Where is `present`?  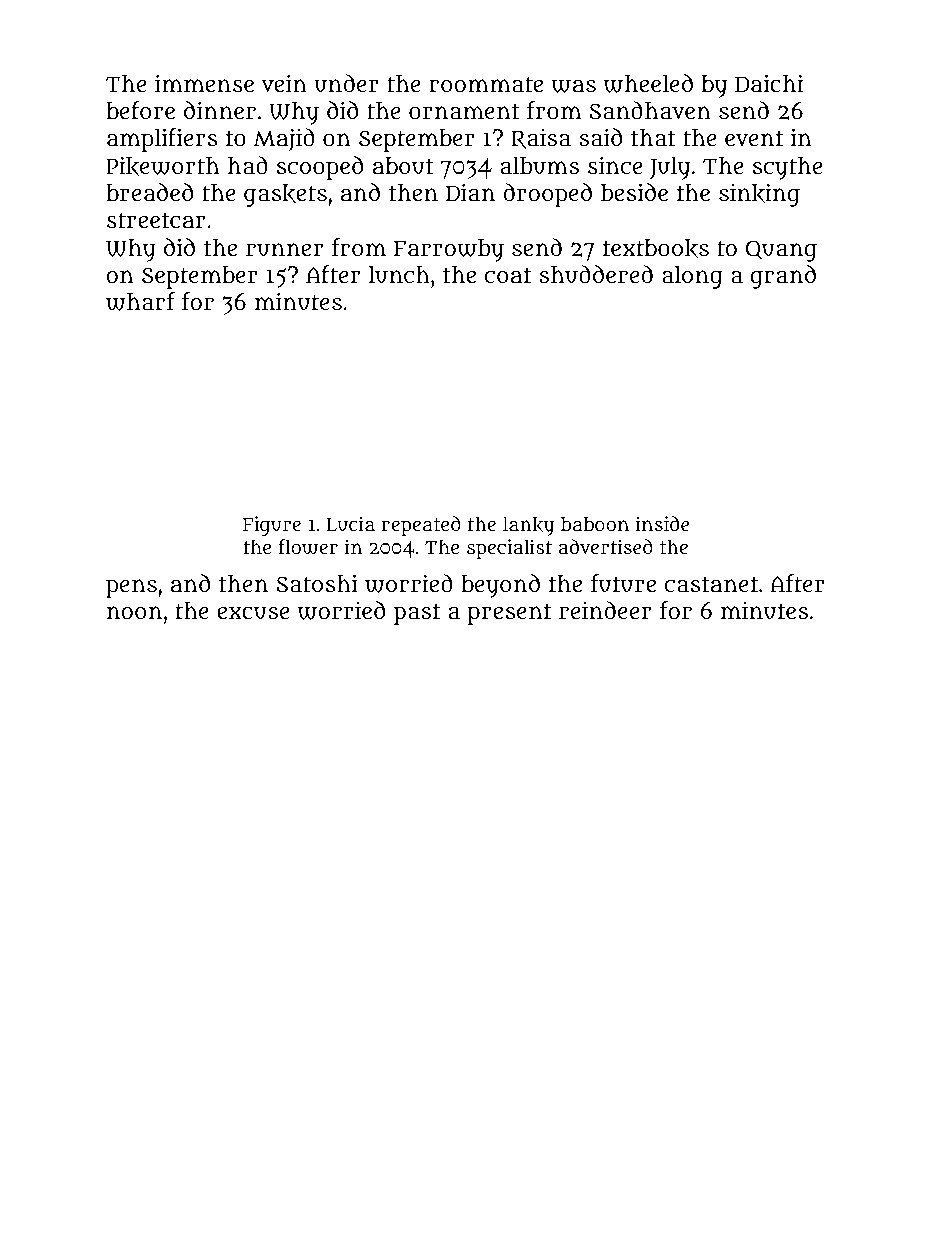 present is located at coordinates (509, 614).
